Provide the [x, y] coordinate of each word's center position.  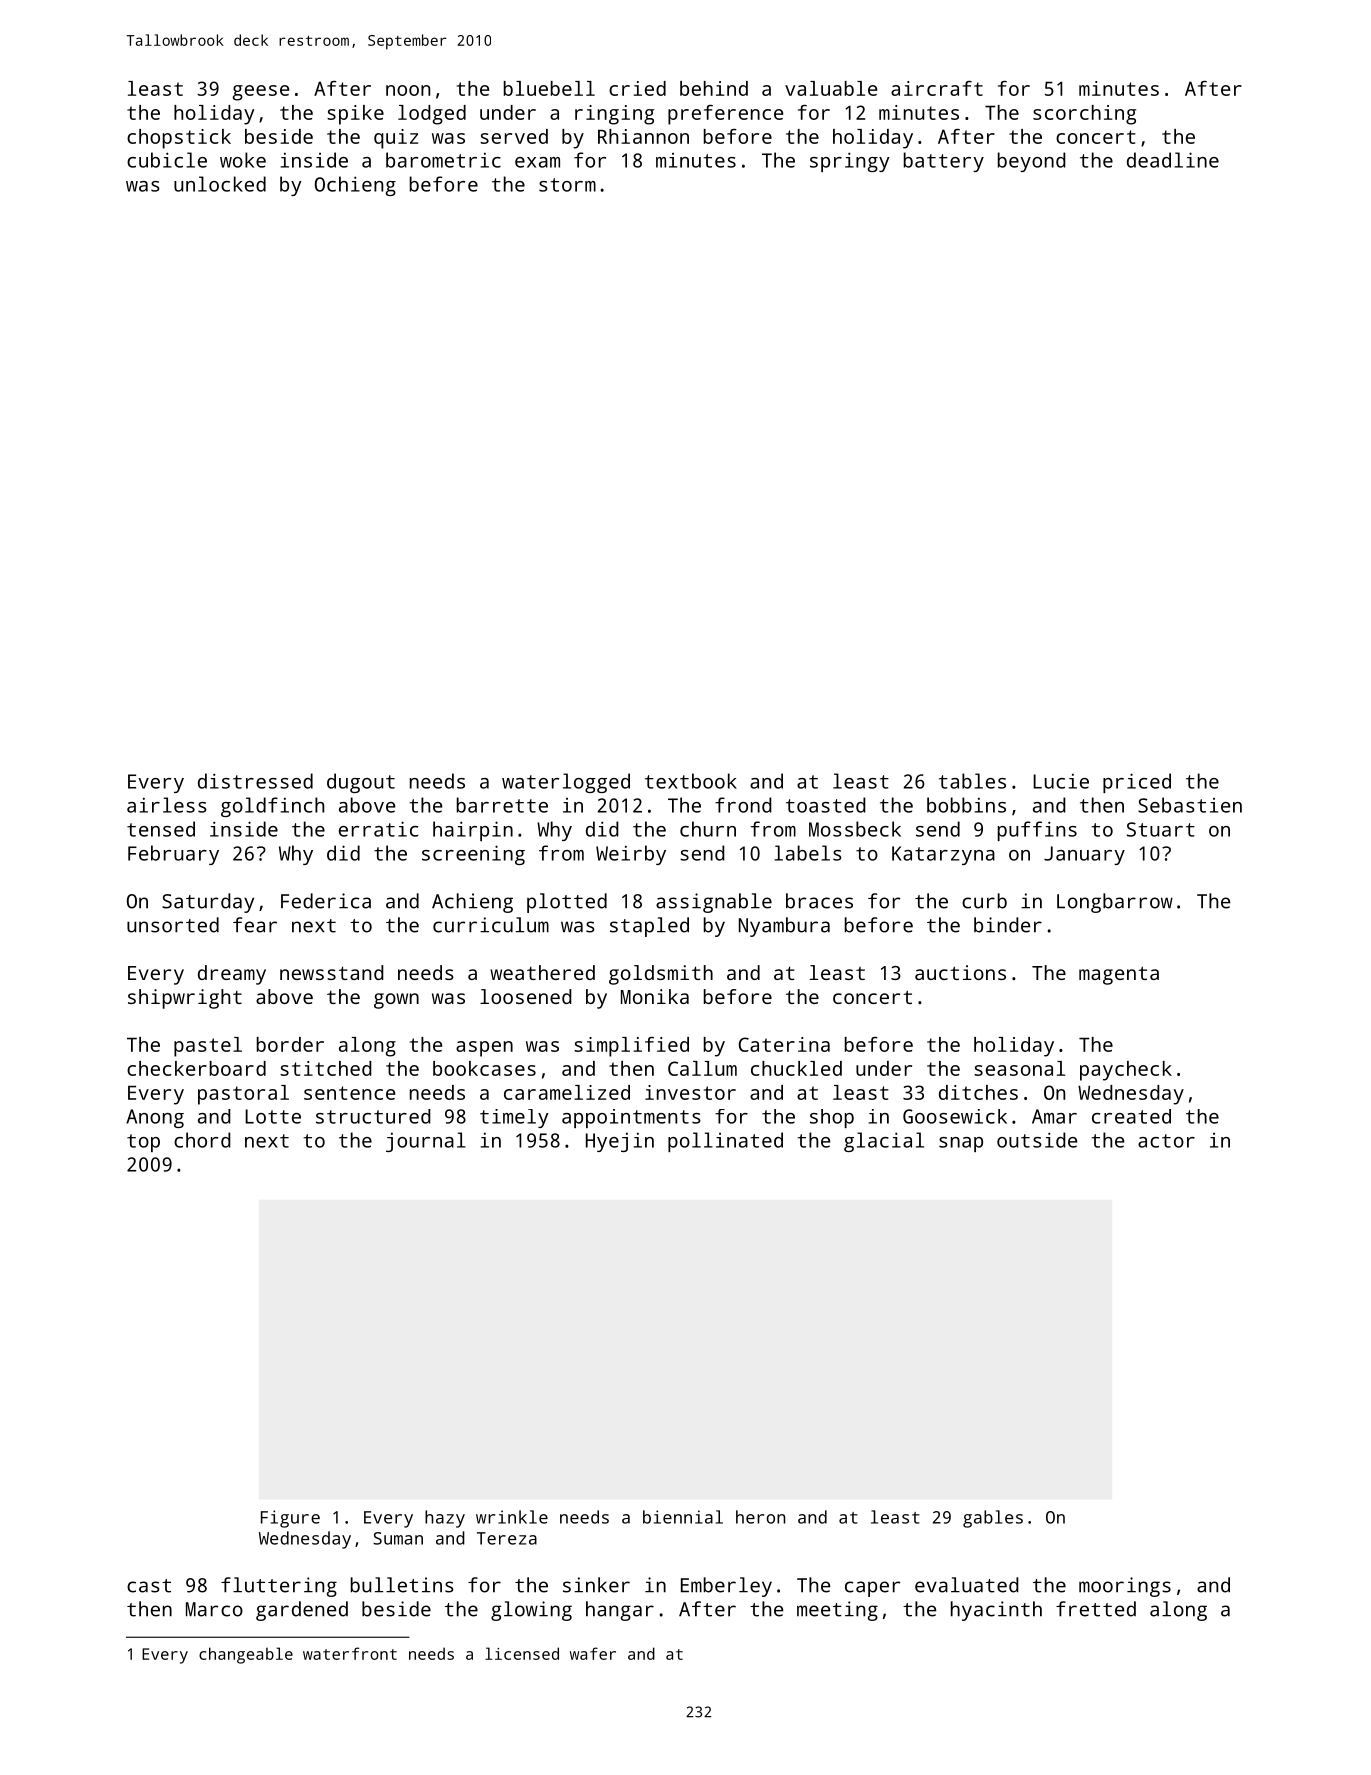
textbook [691, 781]
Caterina [784, 1044]
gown [396, 1001]
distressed [255, 781]
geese [261, 93]
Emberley [726, 1587]
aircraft [937, 88]
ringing [614, 115]
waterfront [350, 1653]
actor [1166, 1141]
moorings [1125, 1587]
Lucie [1061, 781]
